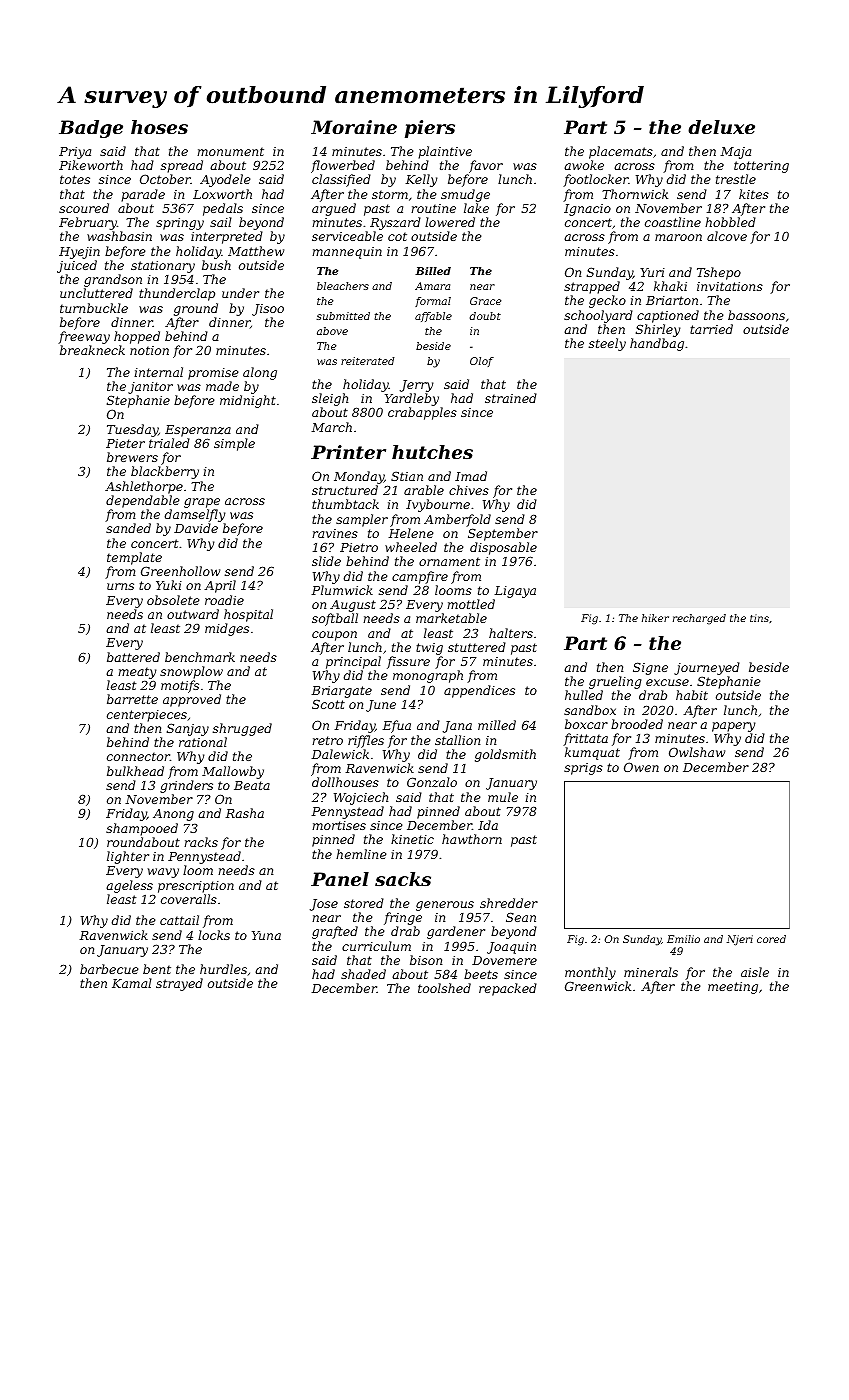  Describe the element at coordinates (96, 293) in the image. I see `uncluttered` at that location.
